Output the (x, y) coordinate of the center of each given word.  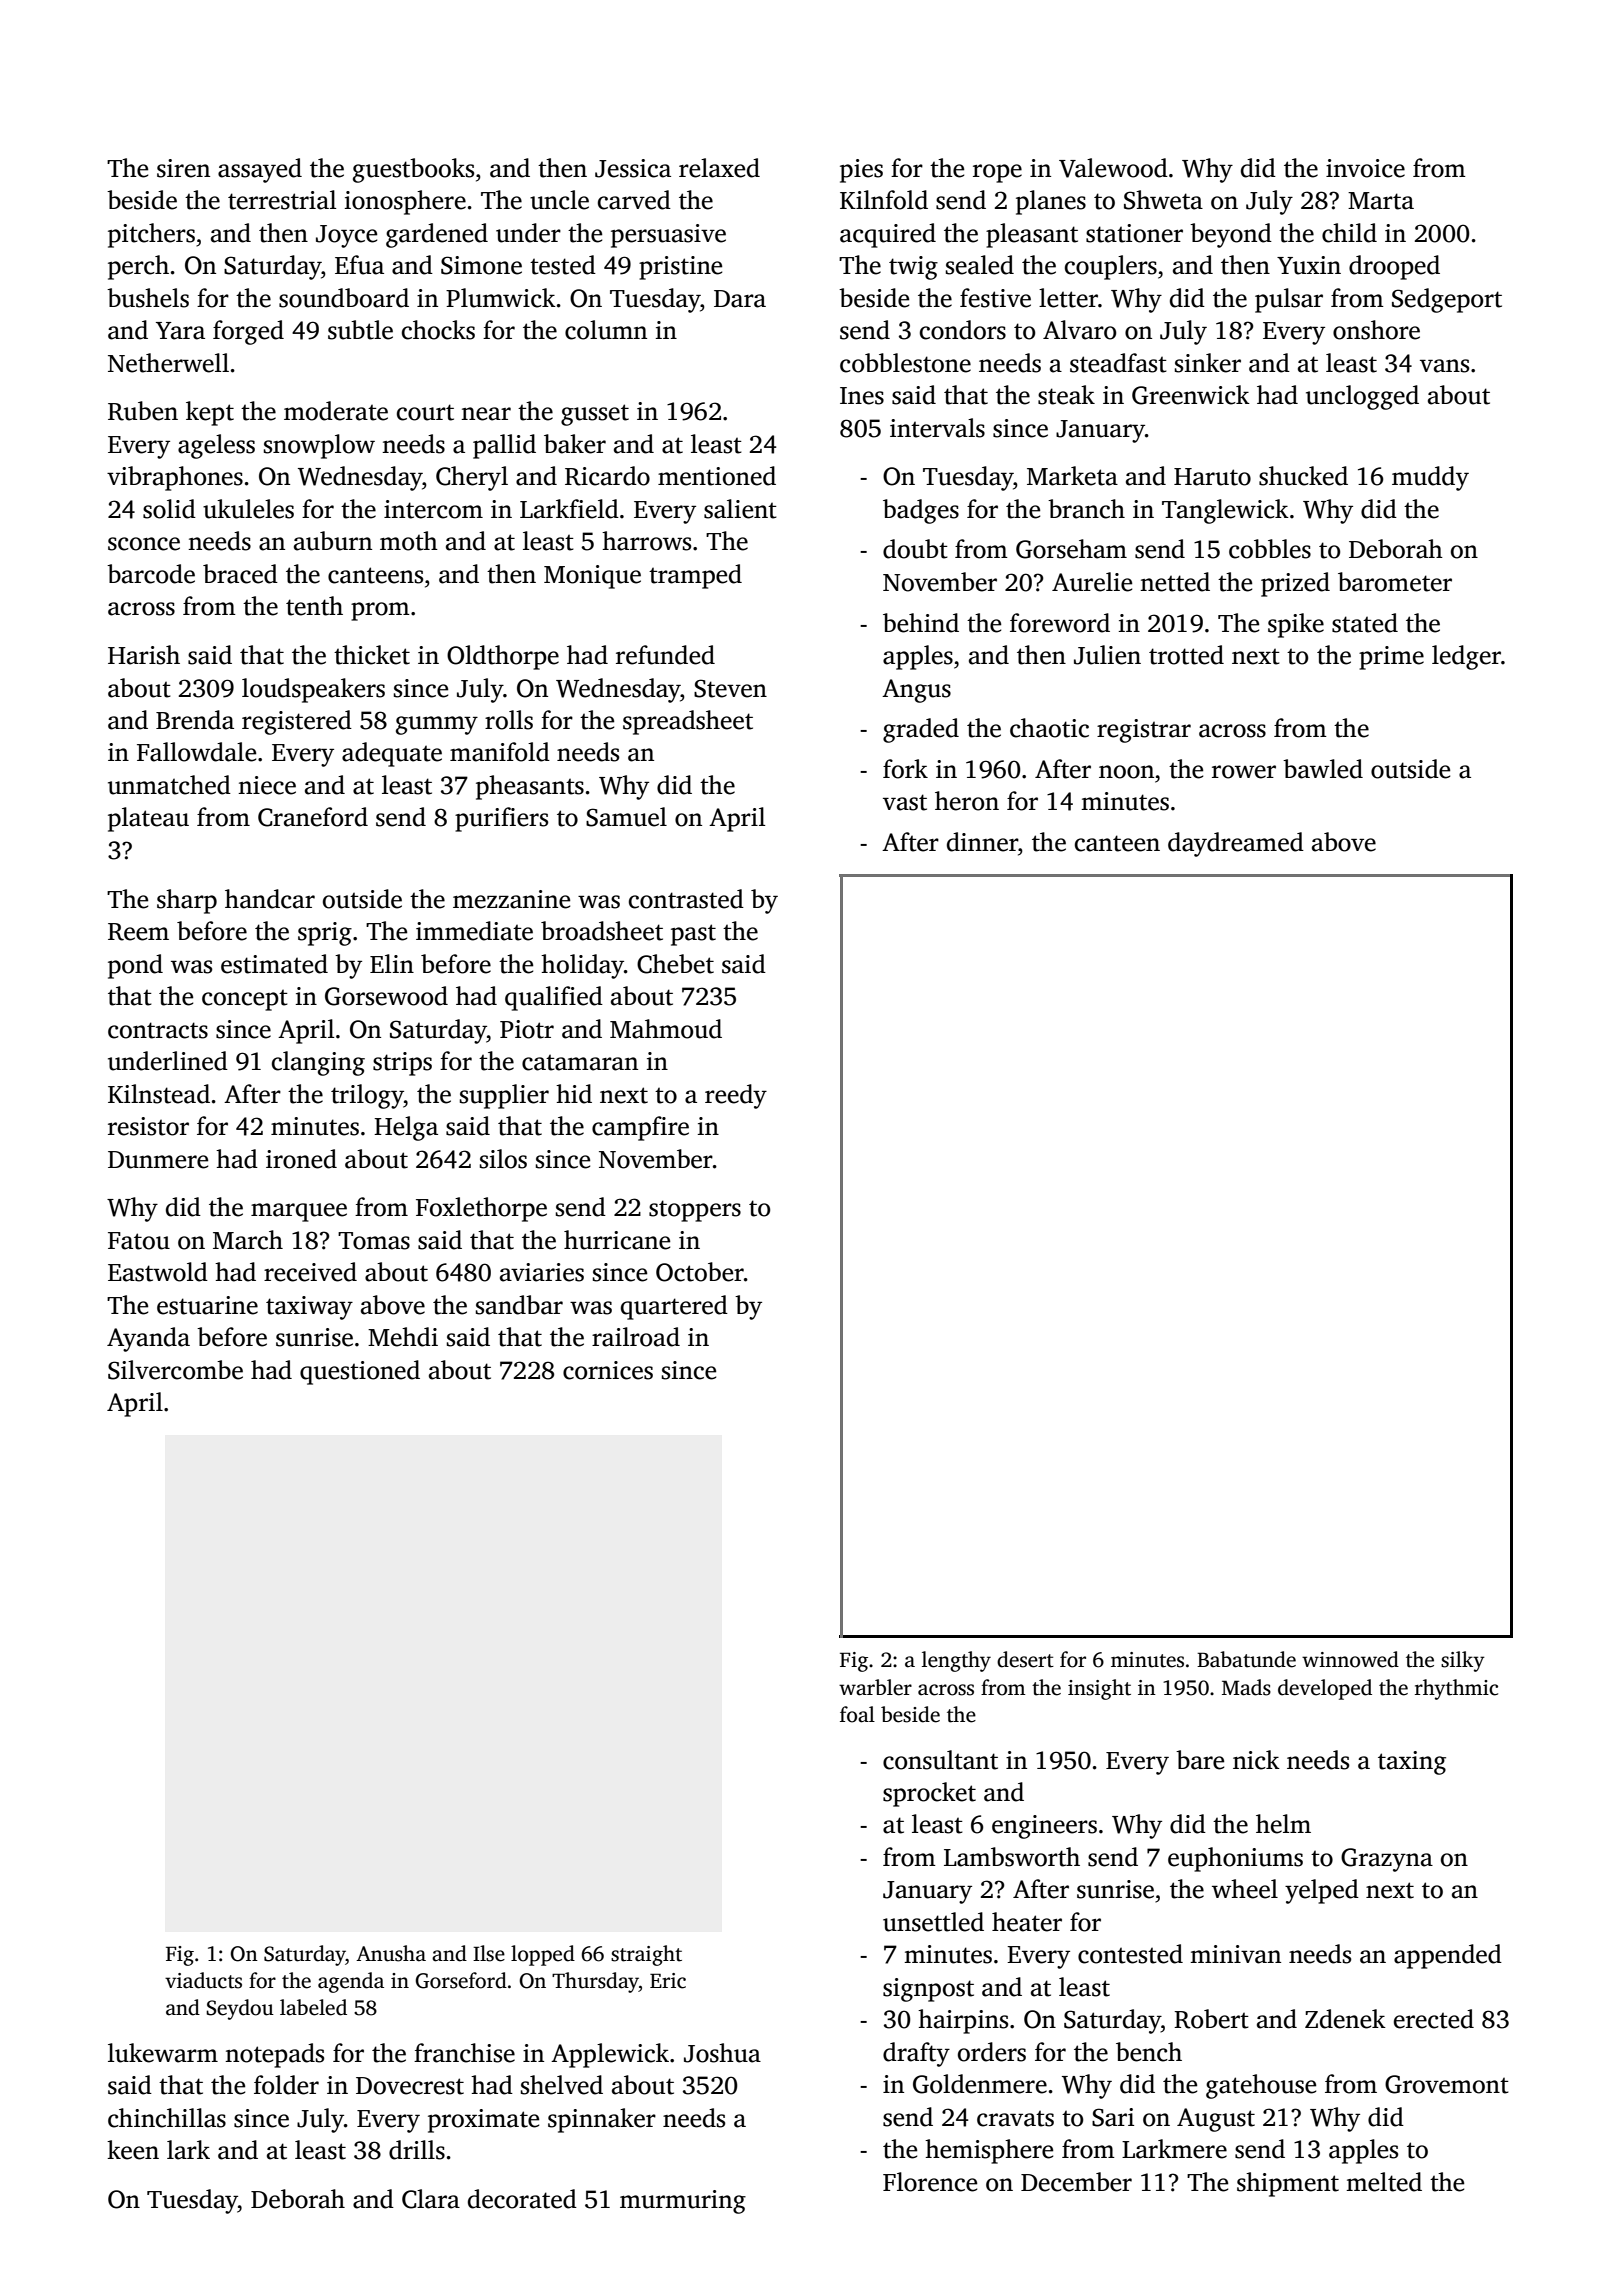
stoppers (695, 1211)
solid (169, 509)
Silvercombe (175, 1370)
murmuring (683, 2202)
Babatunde (1246, 1659)
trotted (1186, 655)
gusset (595, 415)
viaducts (203, 1980)
